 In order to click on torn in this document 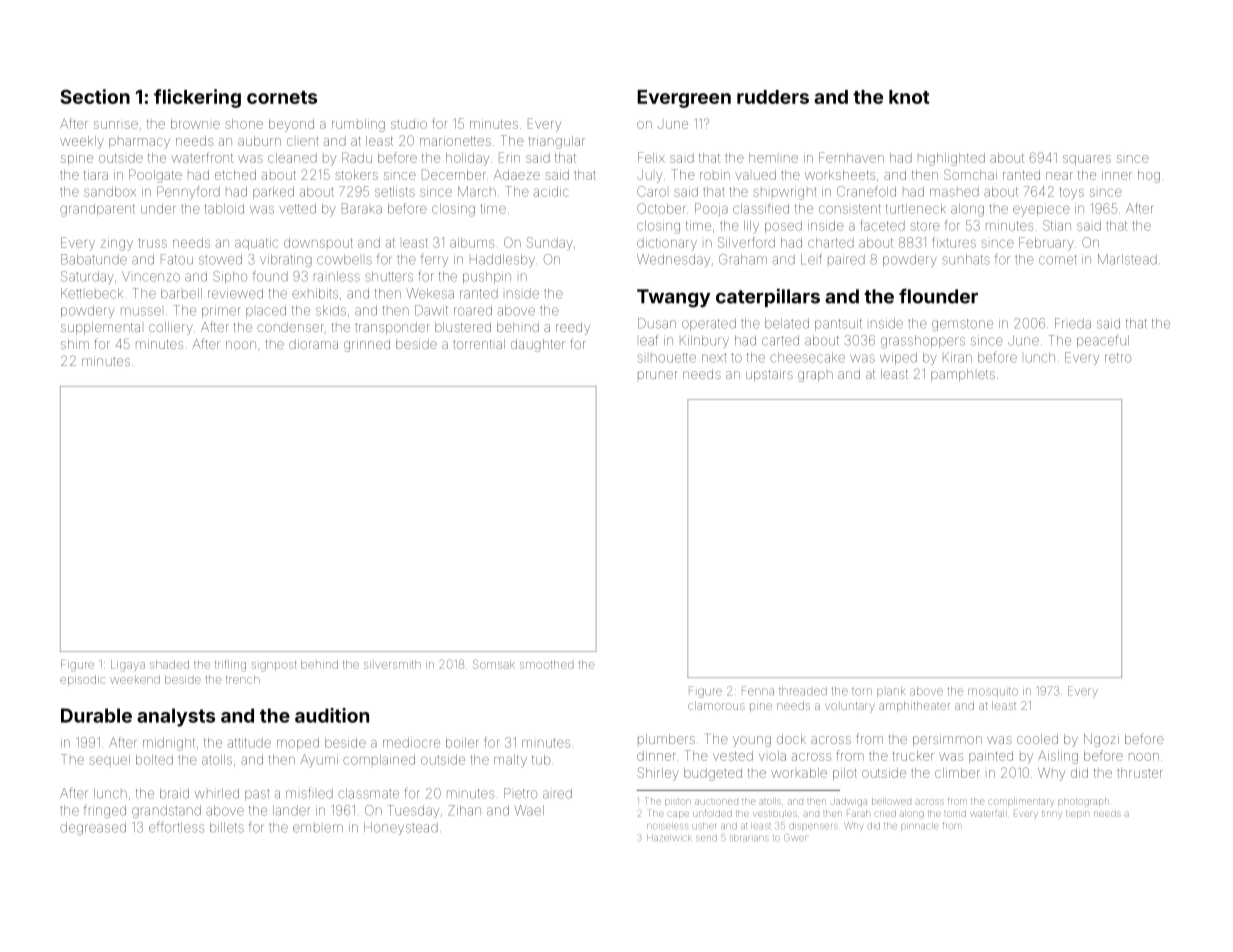, I will do `click(862, 692)`.
